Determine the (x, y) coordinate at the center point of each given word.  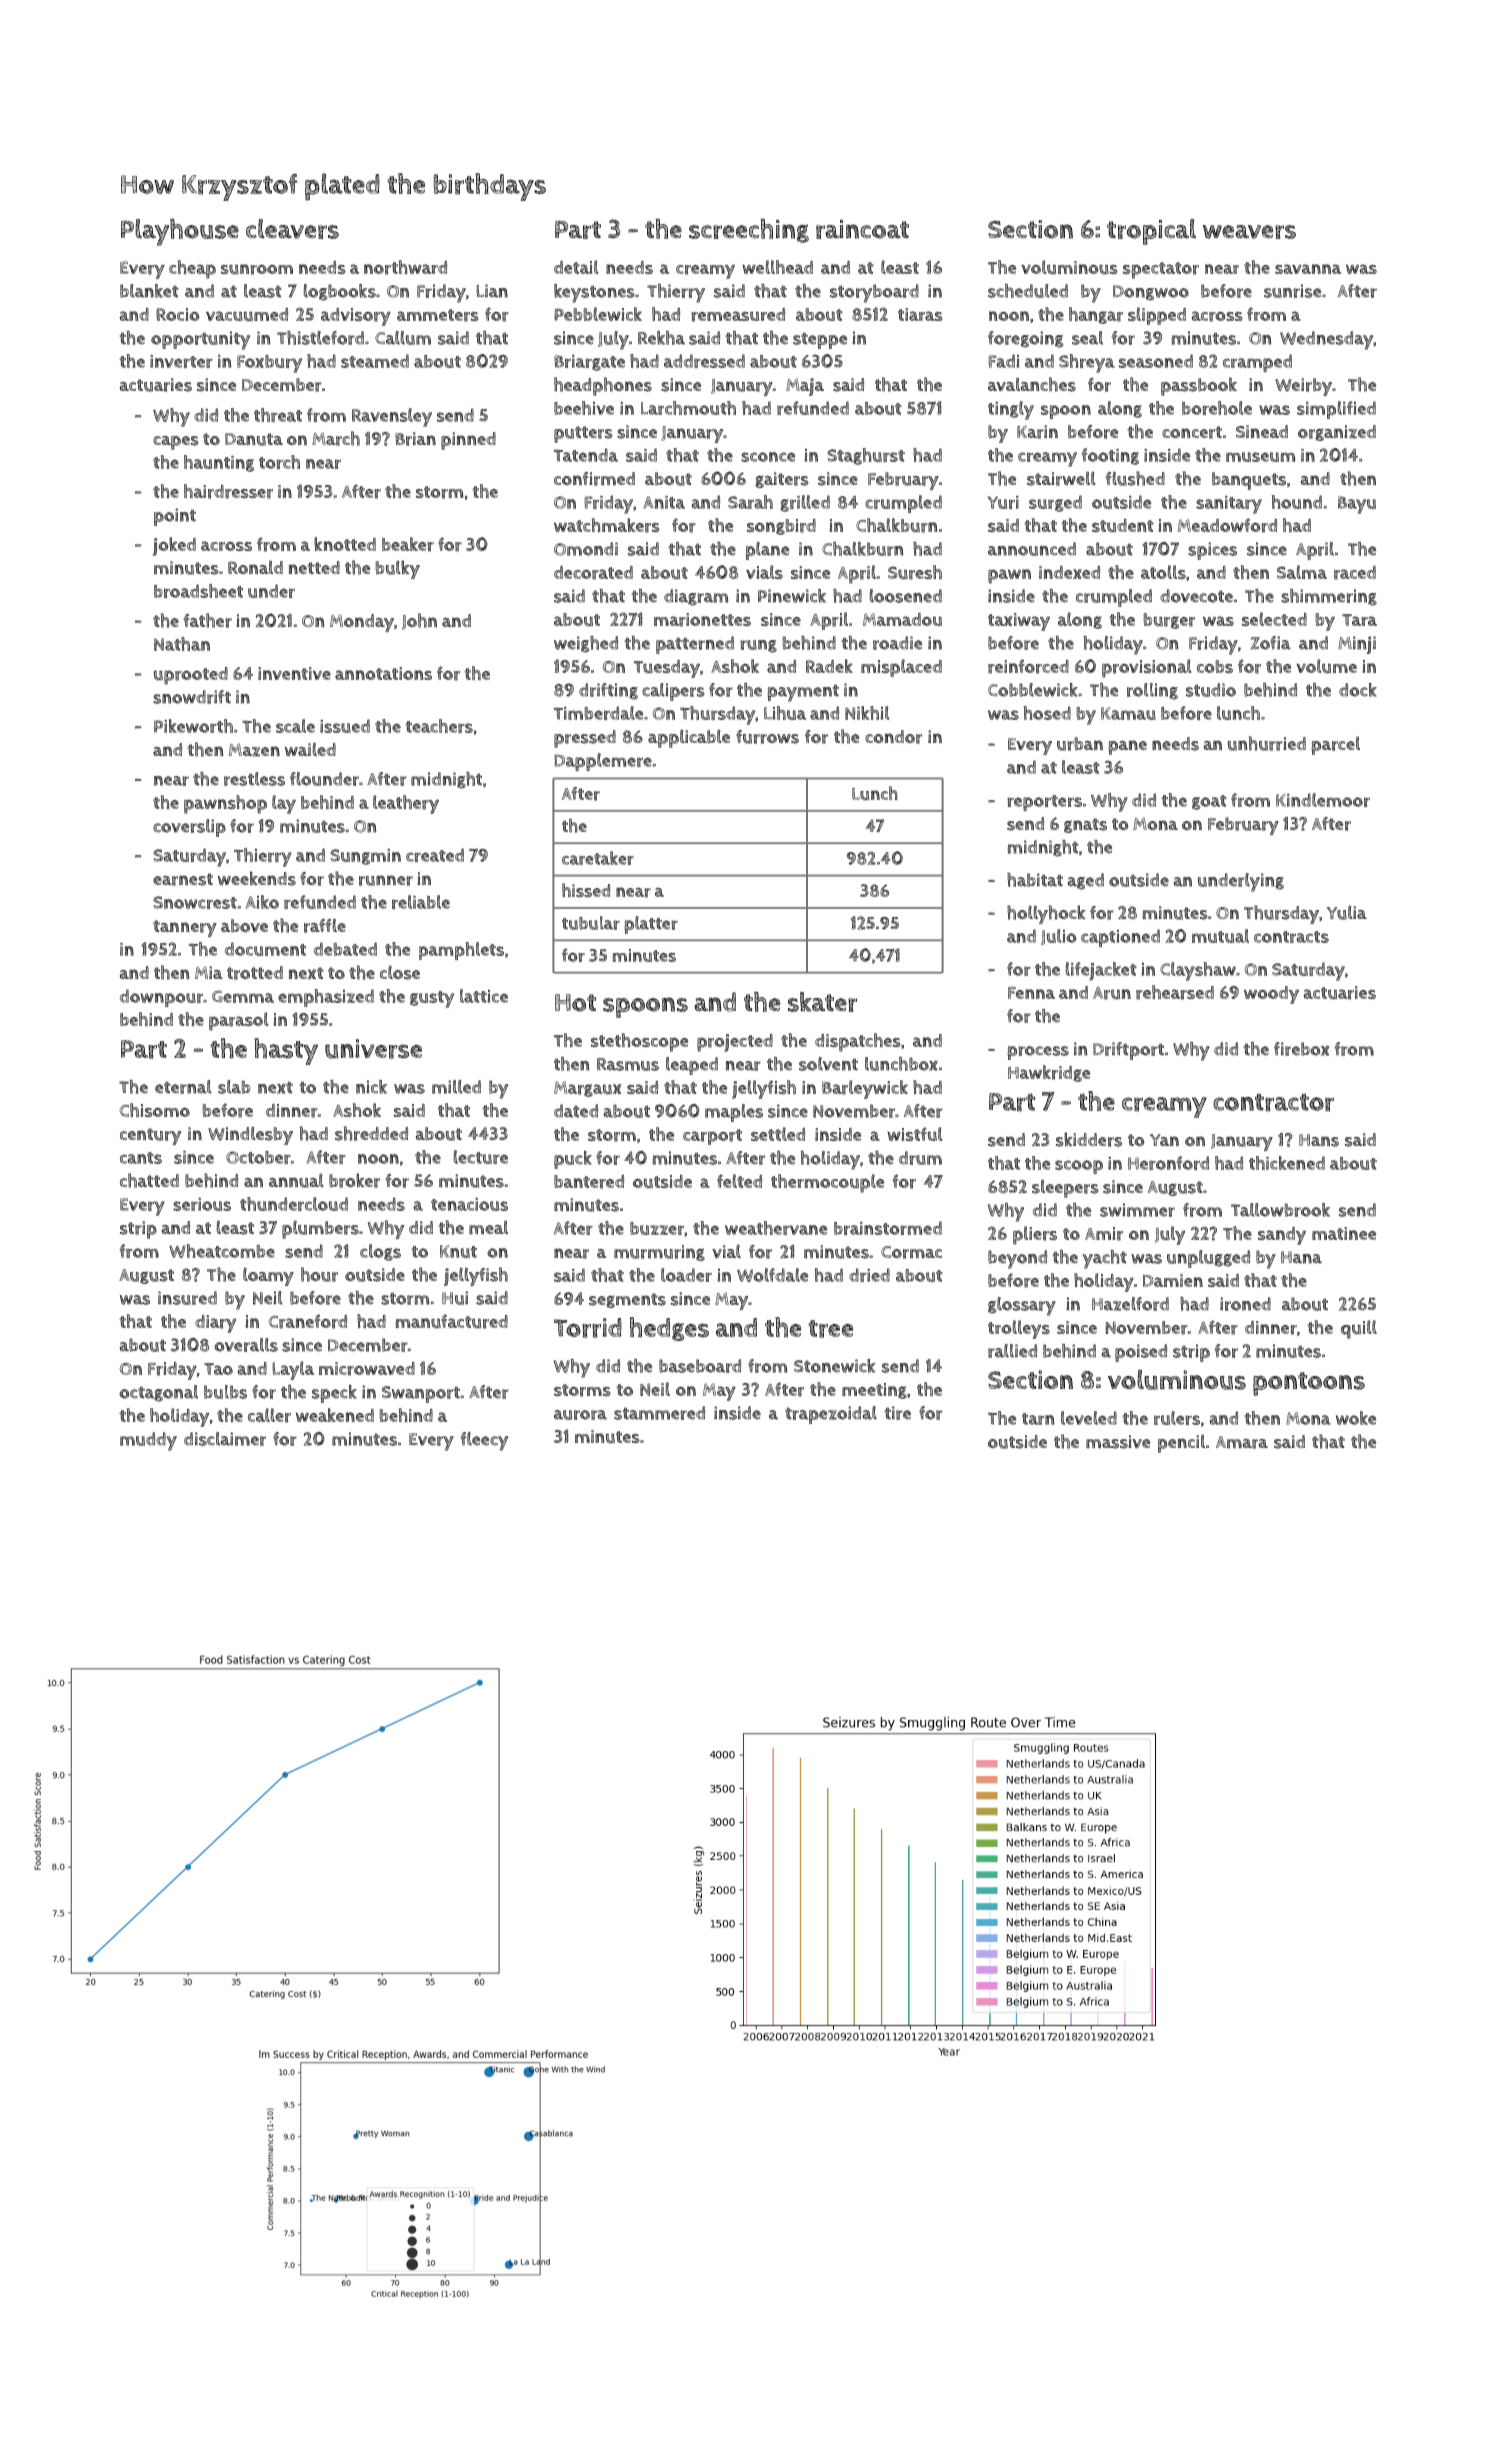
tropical (1151, 232)
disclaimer (225, 1439)
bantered (589, 1182)
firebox (1302, 1049)
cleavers (292, 229)
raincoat (862, 229)
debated (345, 949)
